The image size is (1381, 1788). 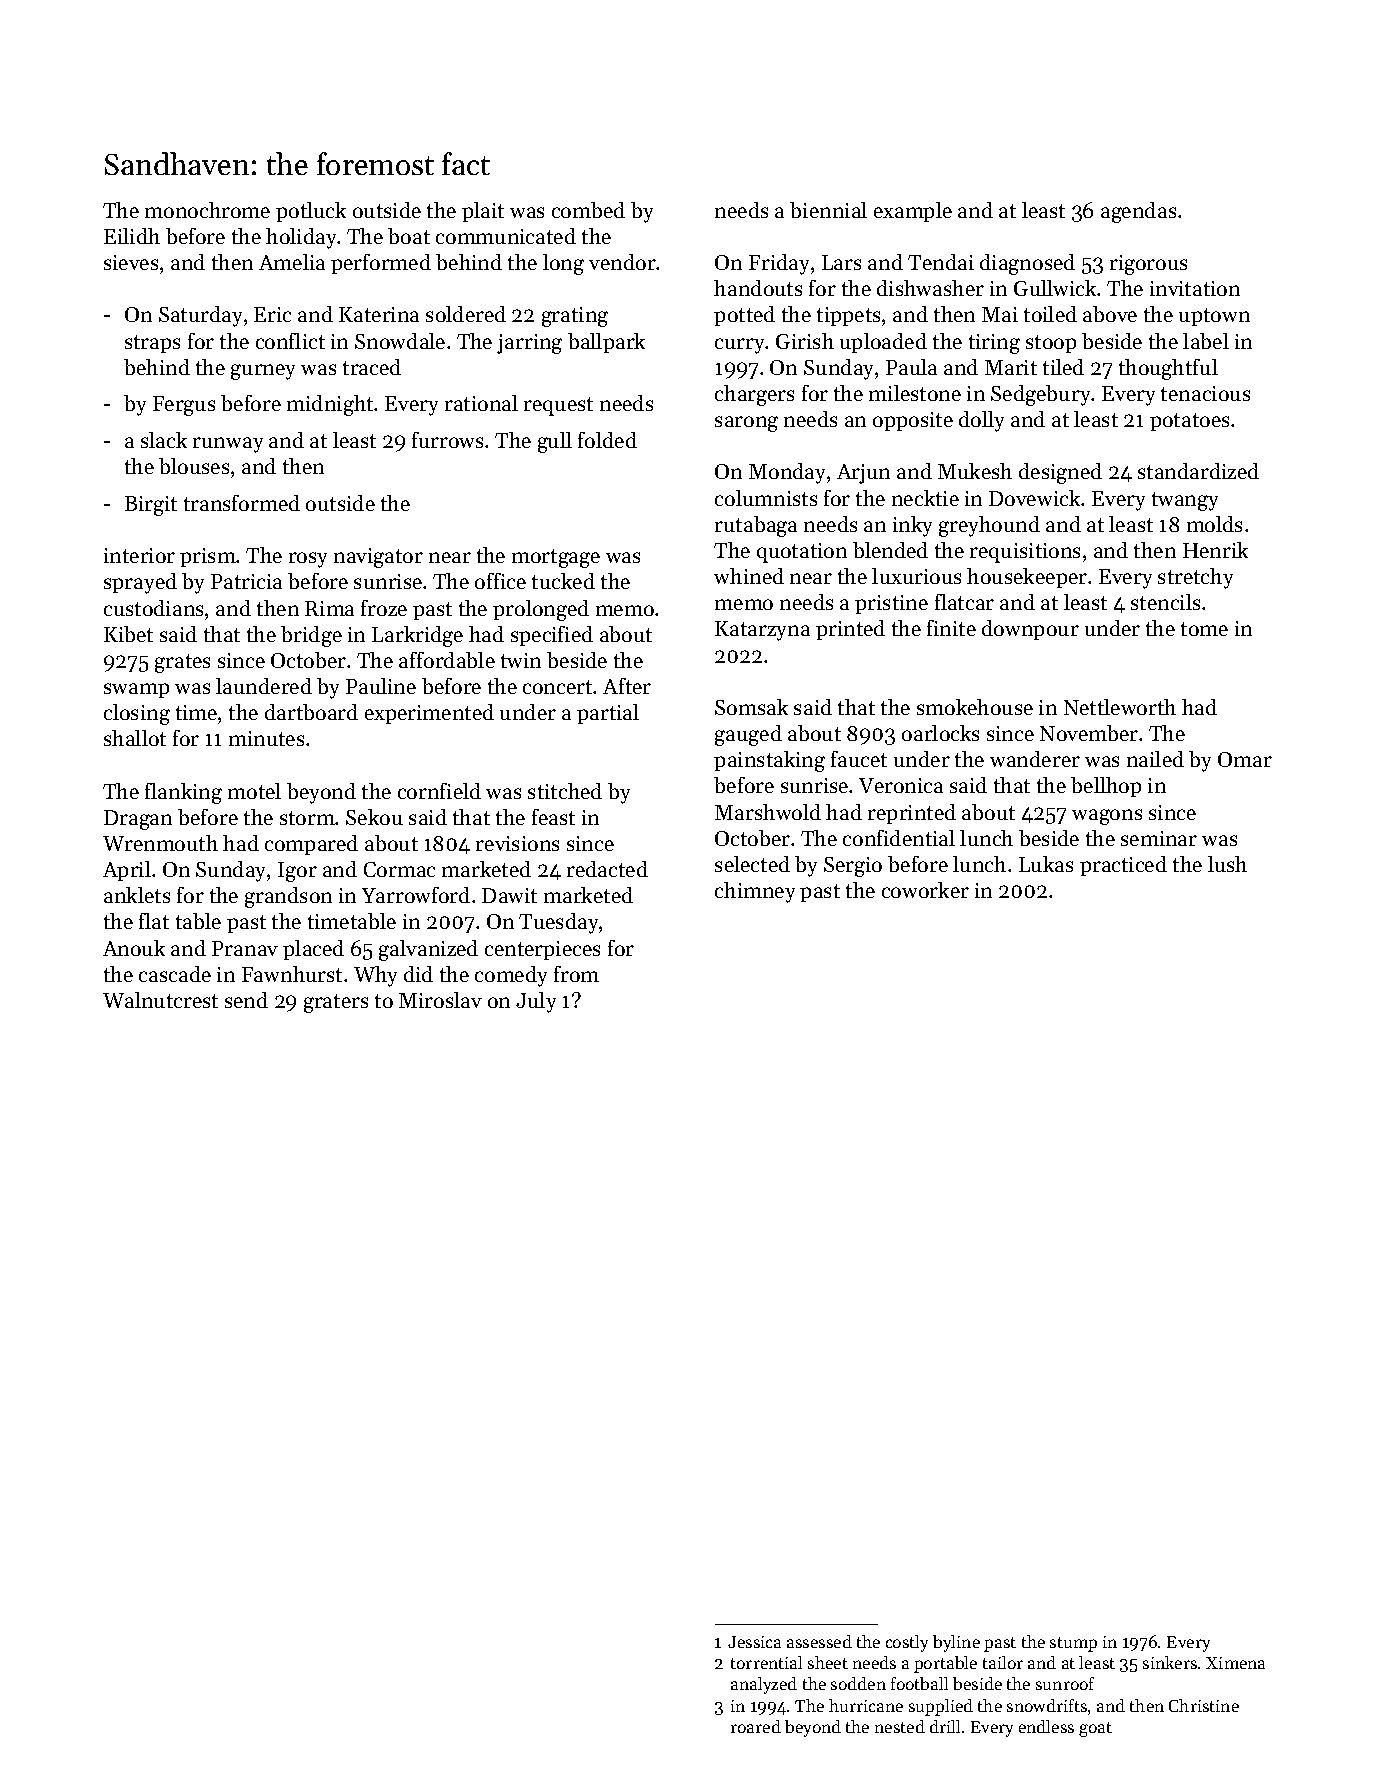 I want to click on Rima, so click(x=329, y=608).
